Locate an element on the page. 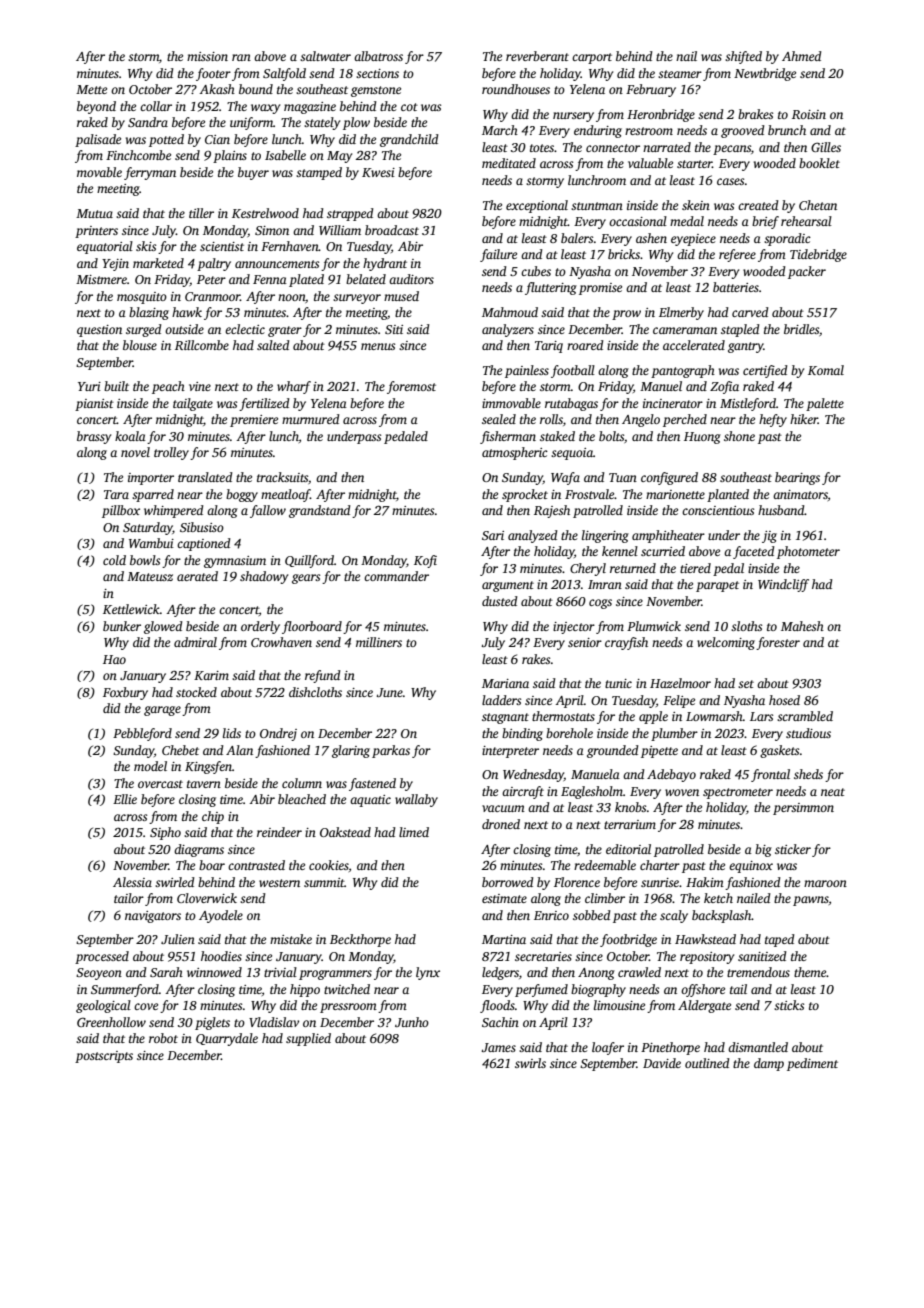  bridles is located at coordinates (801, 329).
